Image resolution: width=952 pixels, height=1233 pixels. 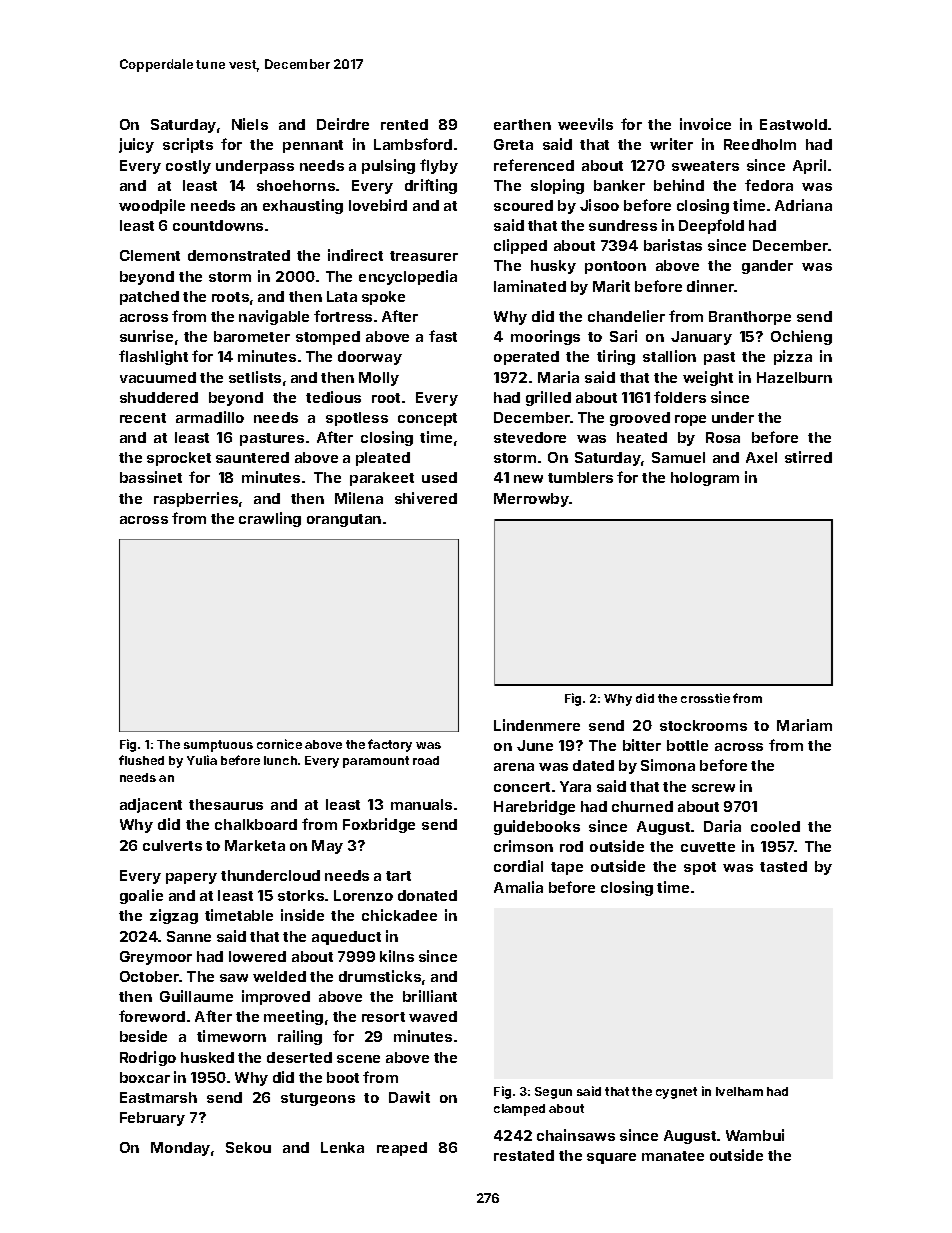 I want to click on restated, so click(x=524, y=1155).
